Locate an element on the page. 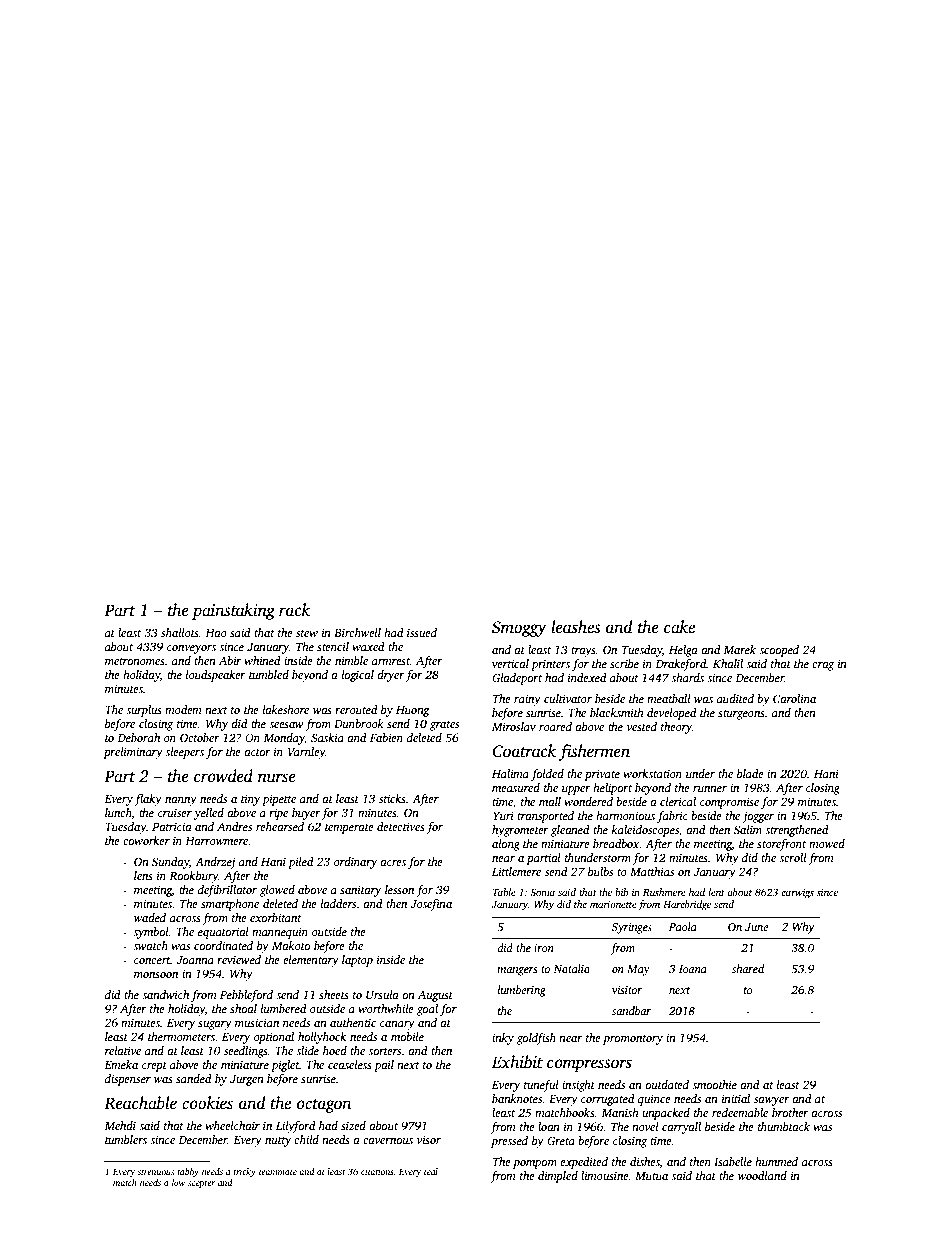 The width and height of the document is (952, 1233). crag is located at coordinates (823, 666).
